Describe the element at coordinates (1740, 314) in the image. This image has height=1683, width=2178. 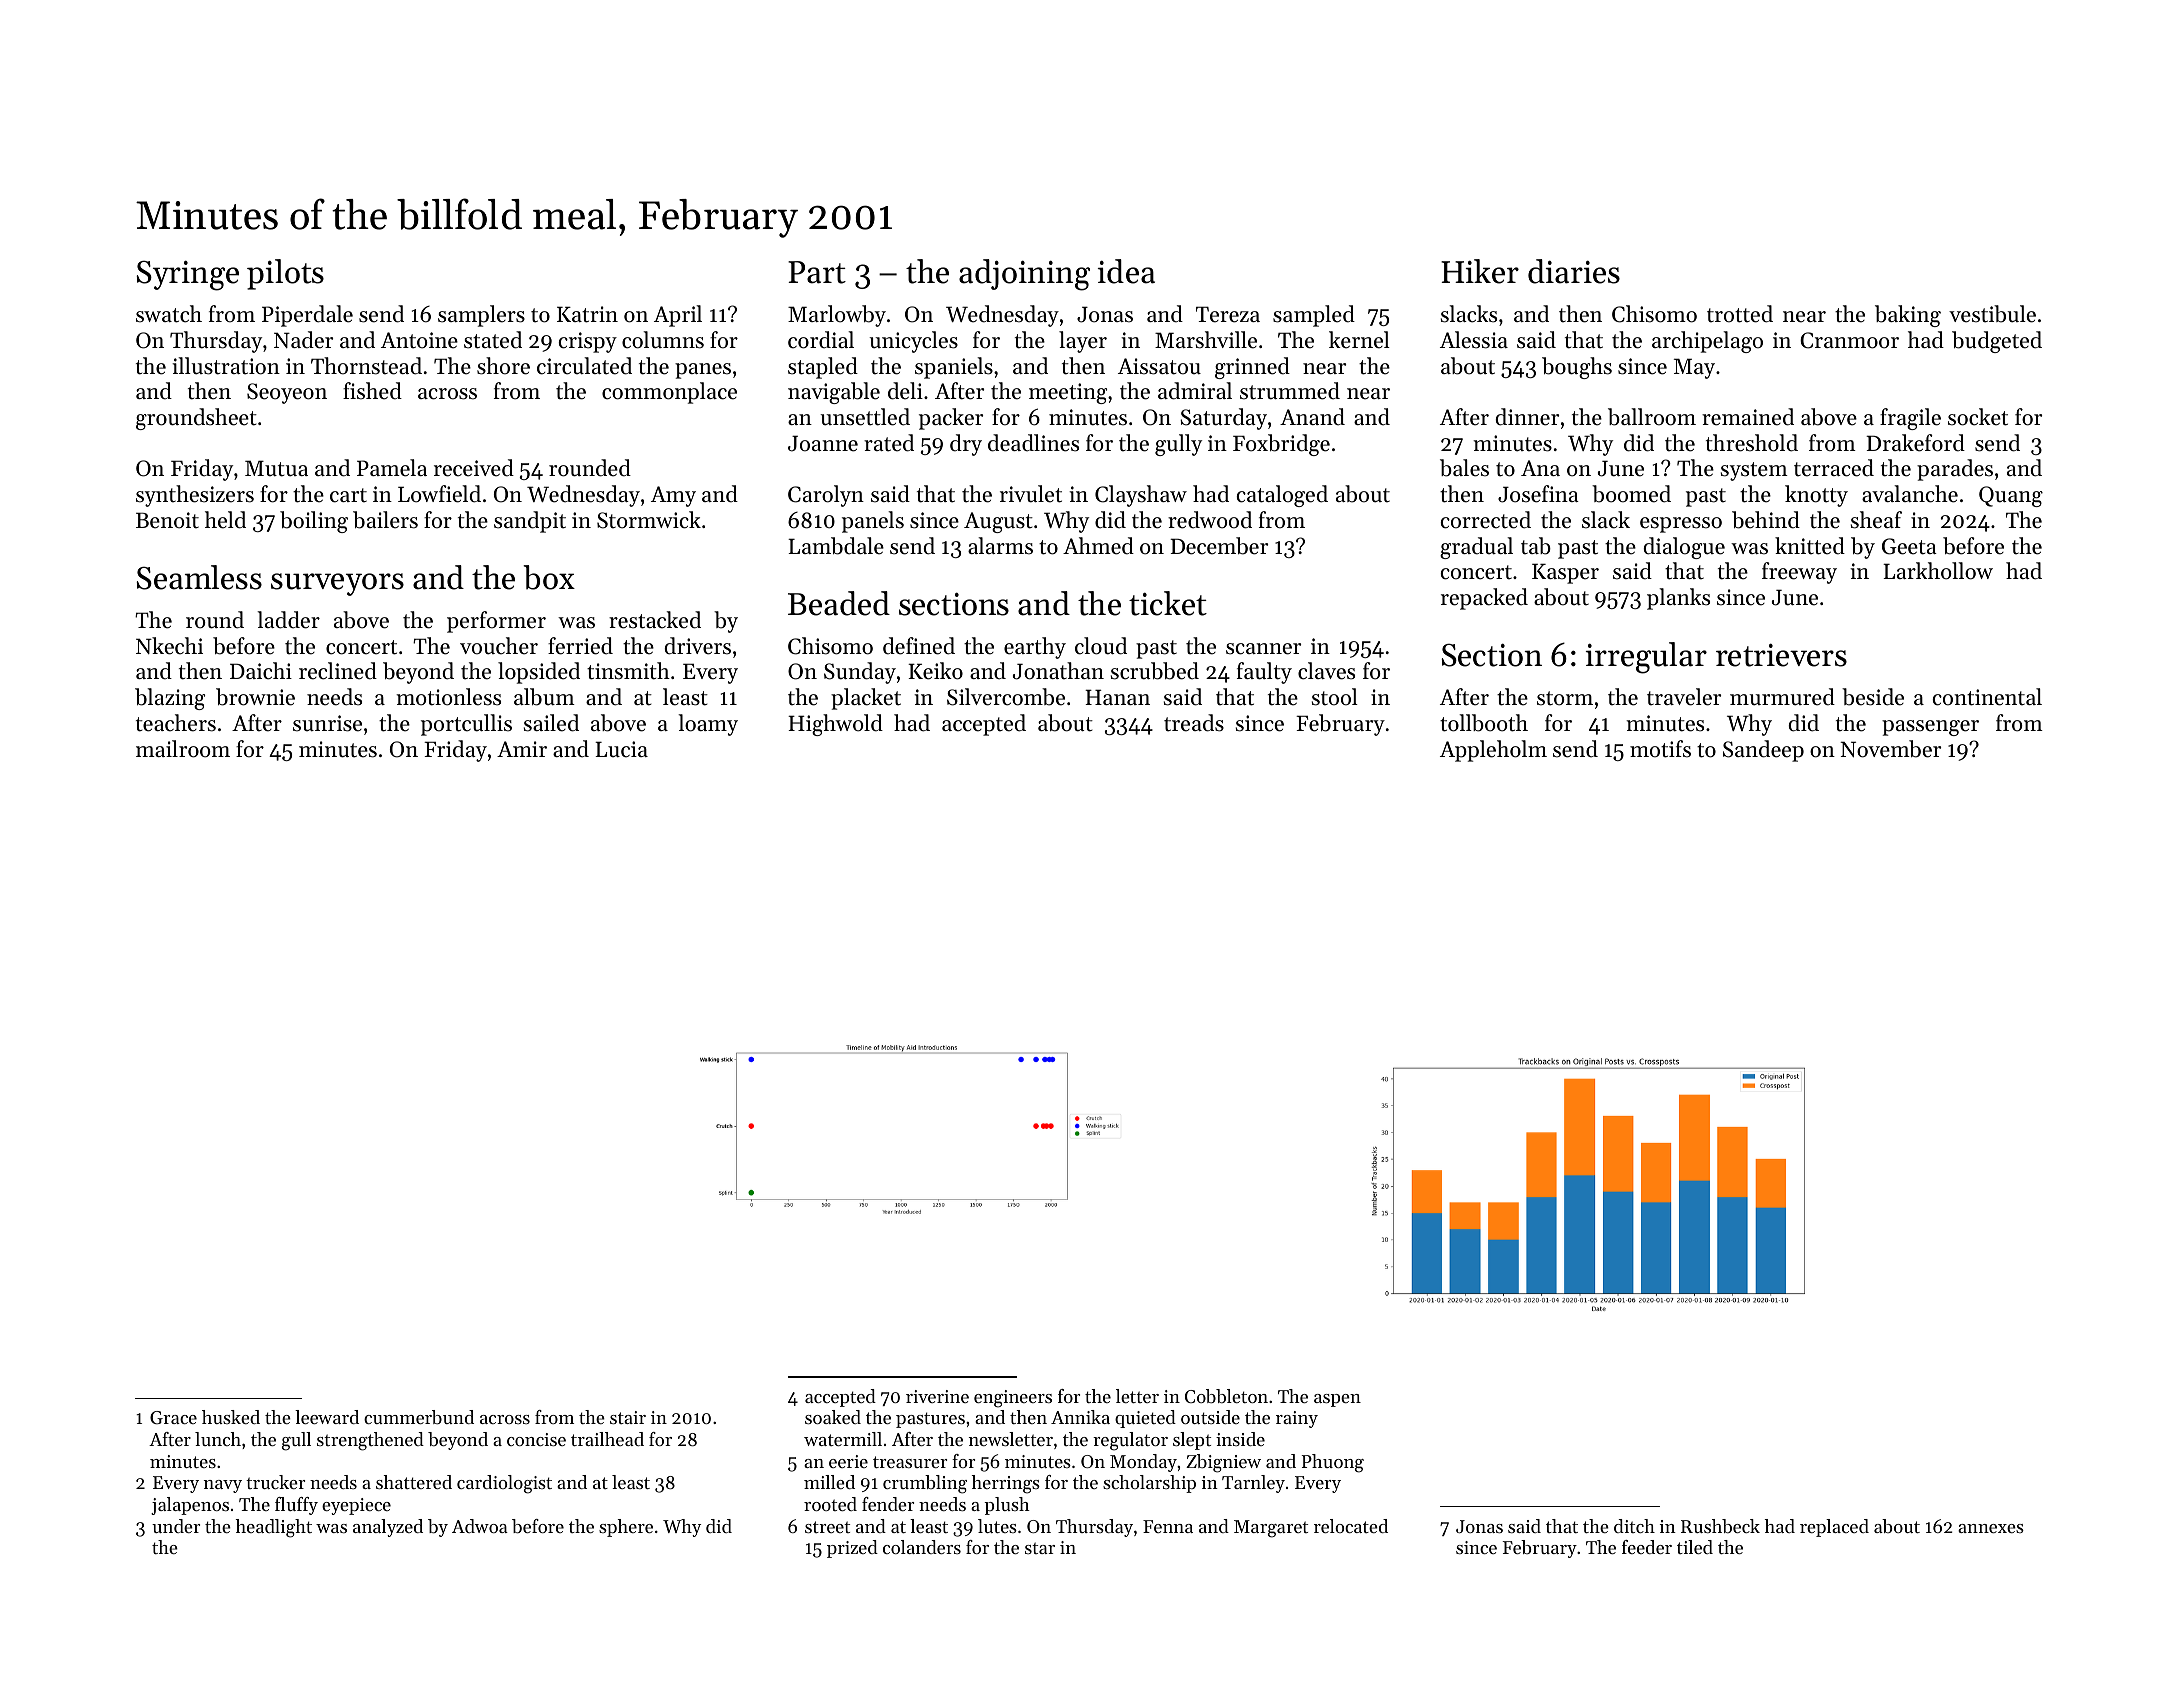
I see `trotted` at that location.
